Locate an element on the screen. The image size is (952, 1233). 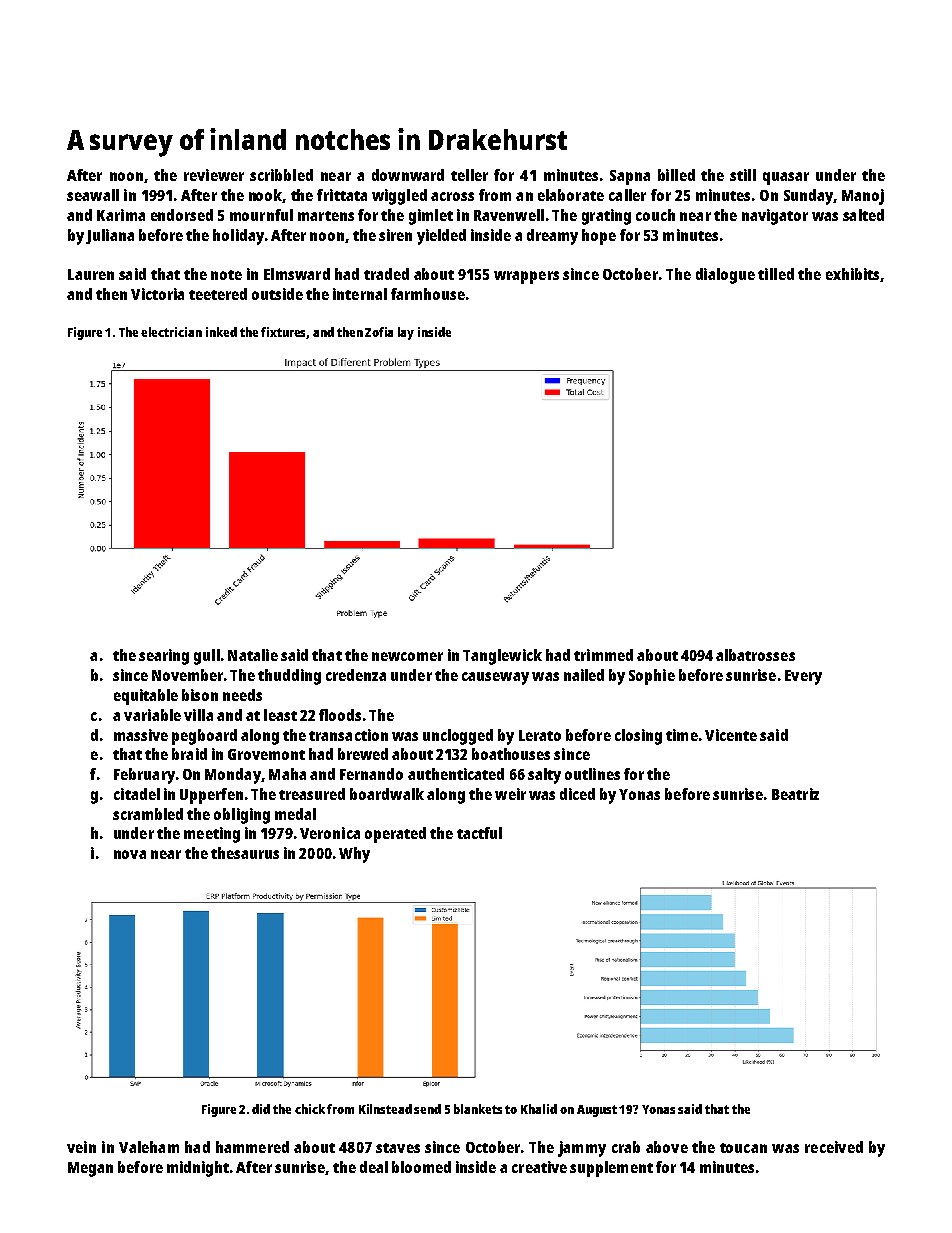
exhibits is located at coordinates (852, 274).
